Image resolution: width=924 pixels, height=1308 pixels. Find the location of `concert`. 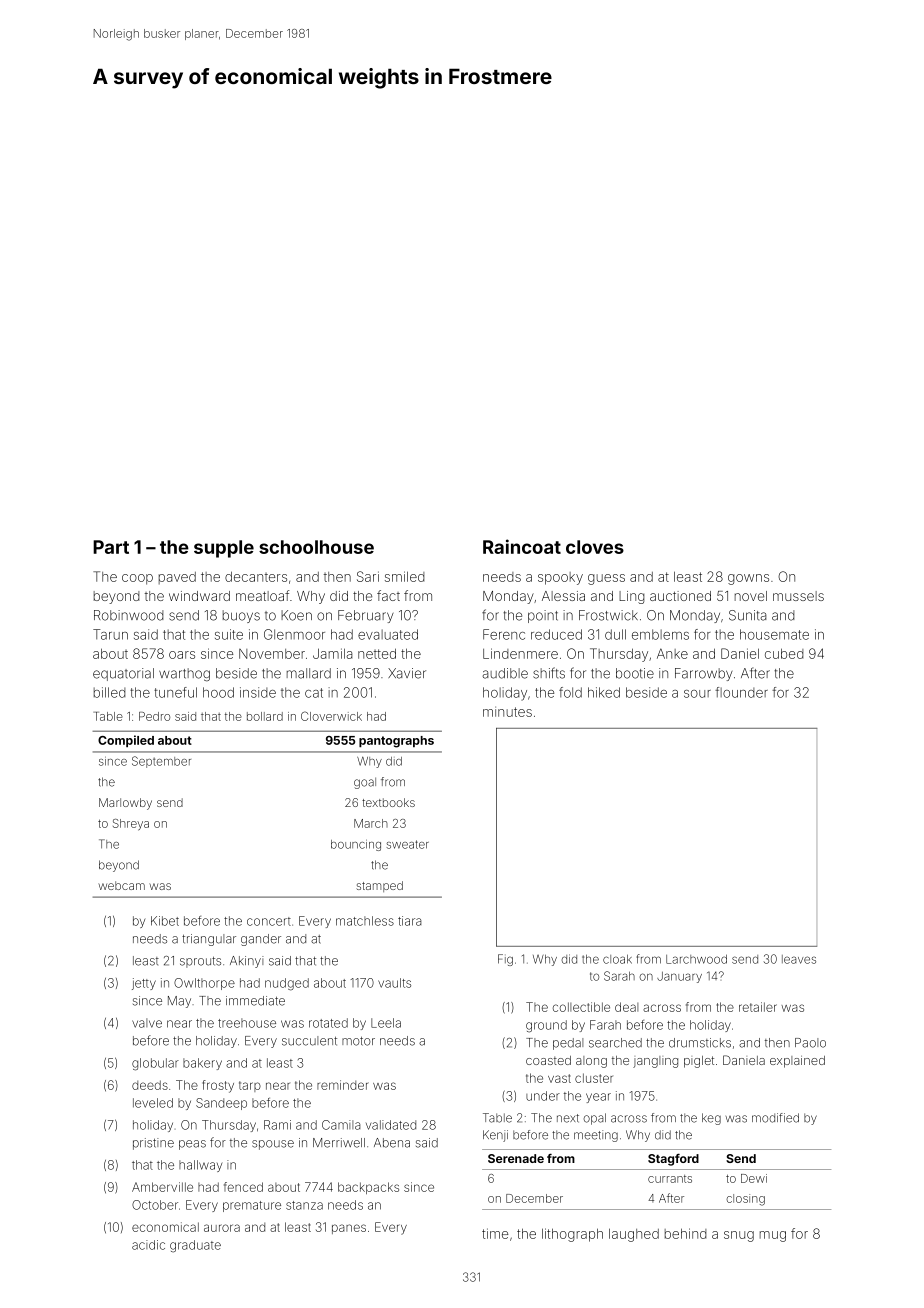

concert is located at coordinates (269, 921).
